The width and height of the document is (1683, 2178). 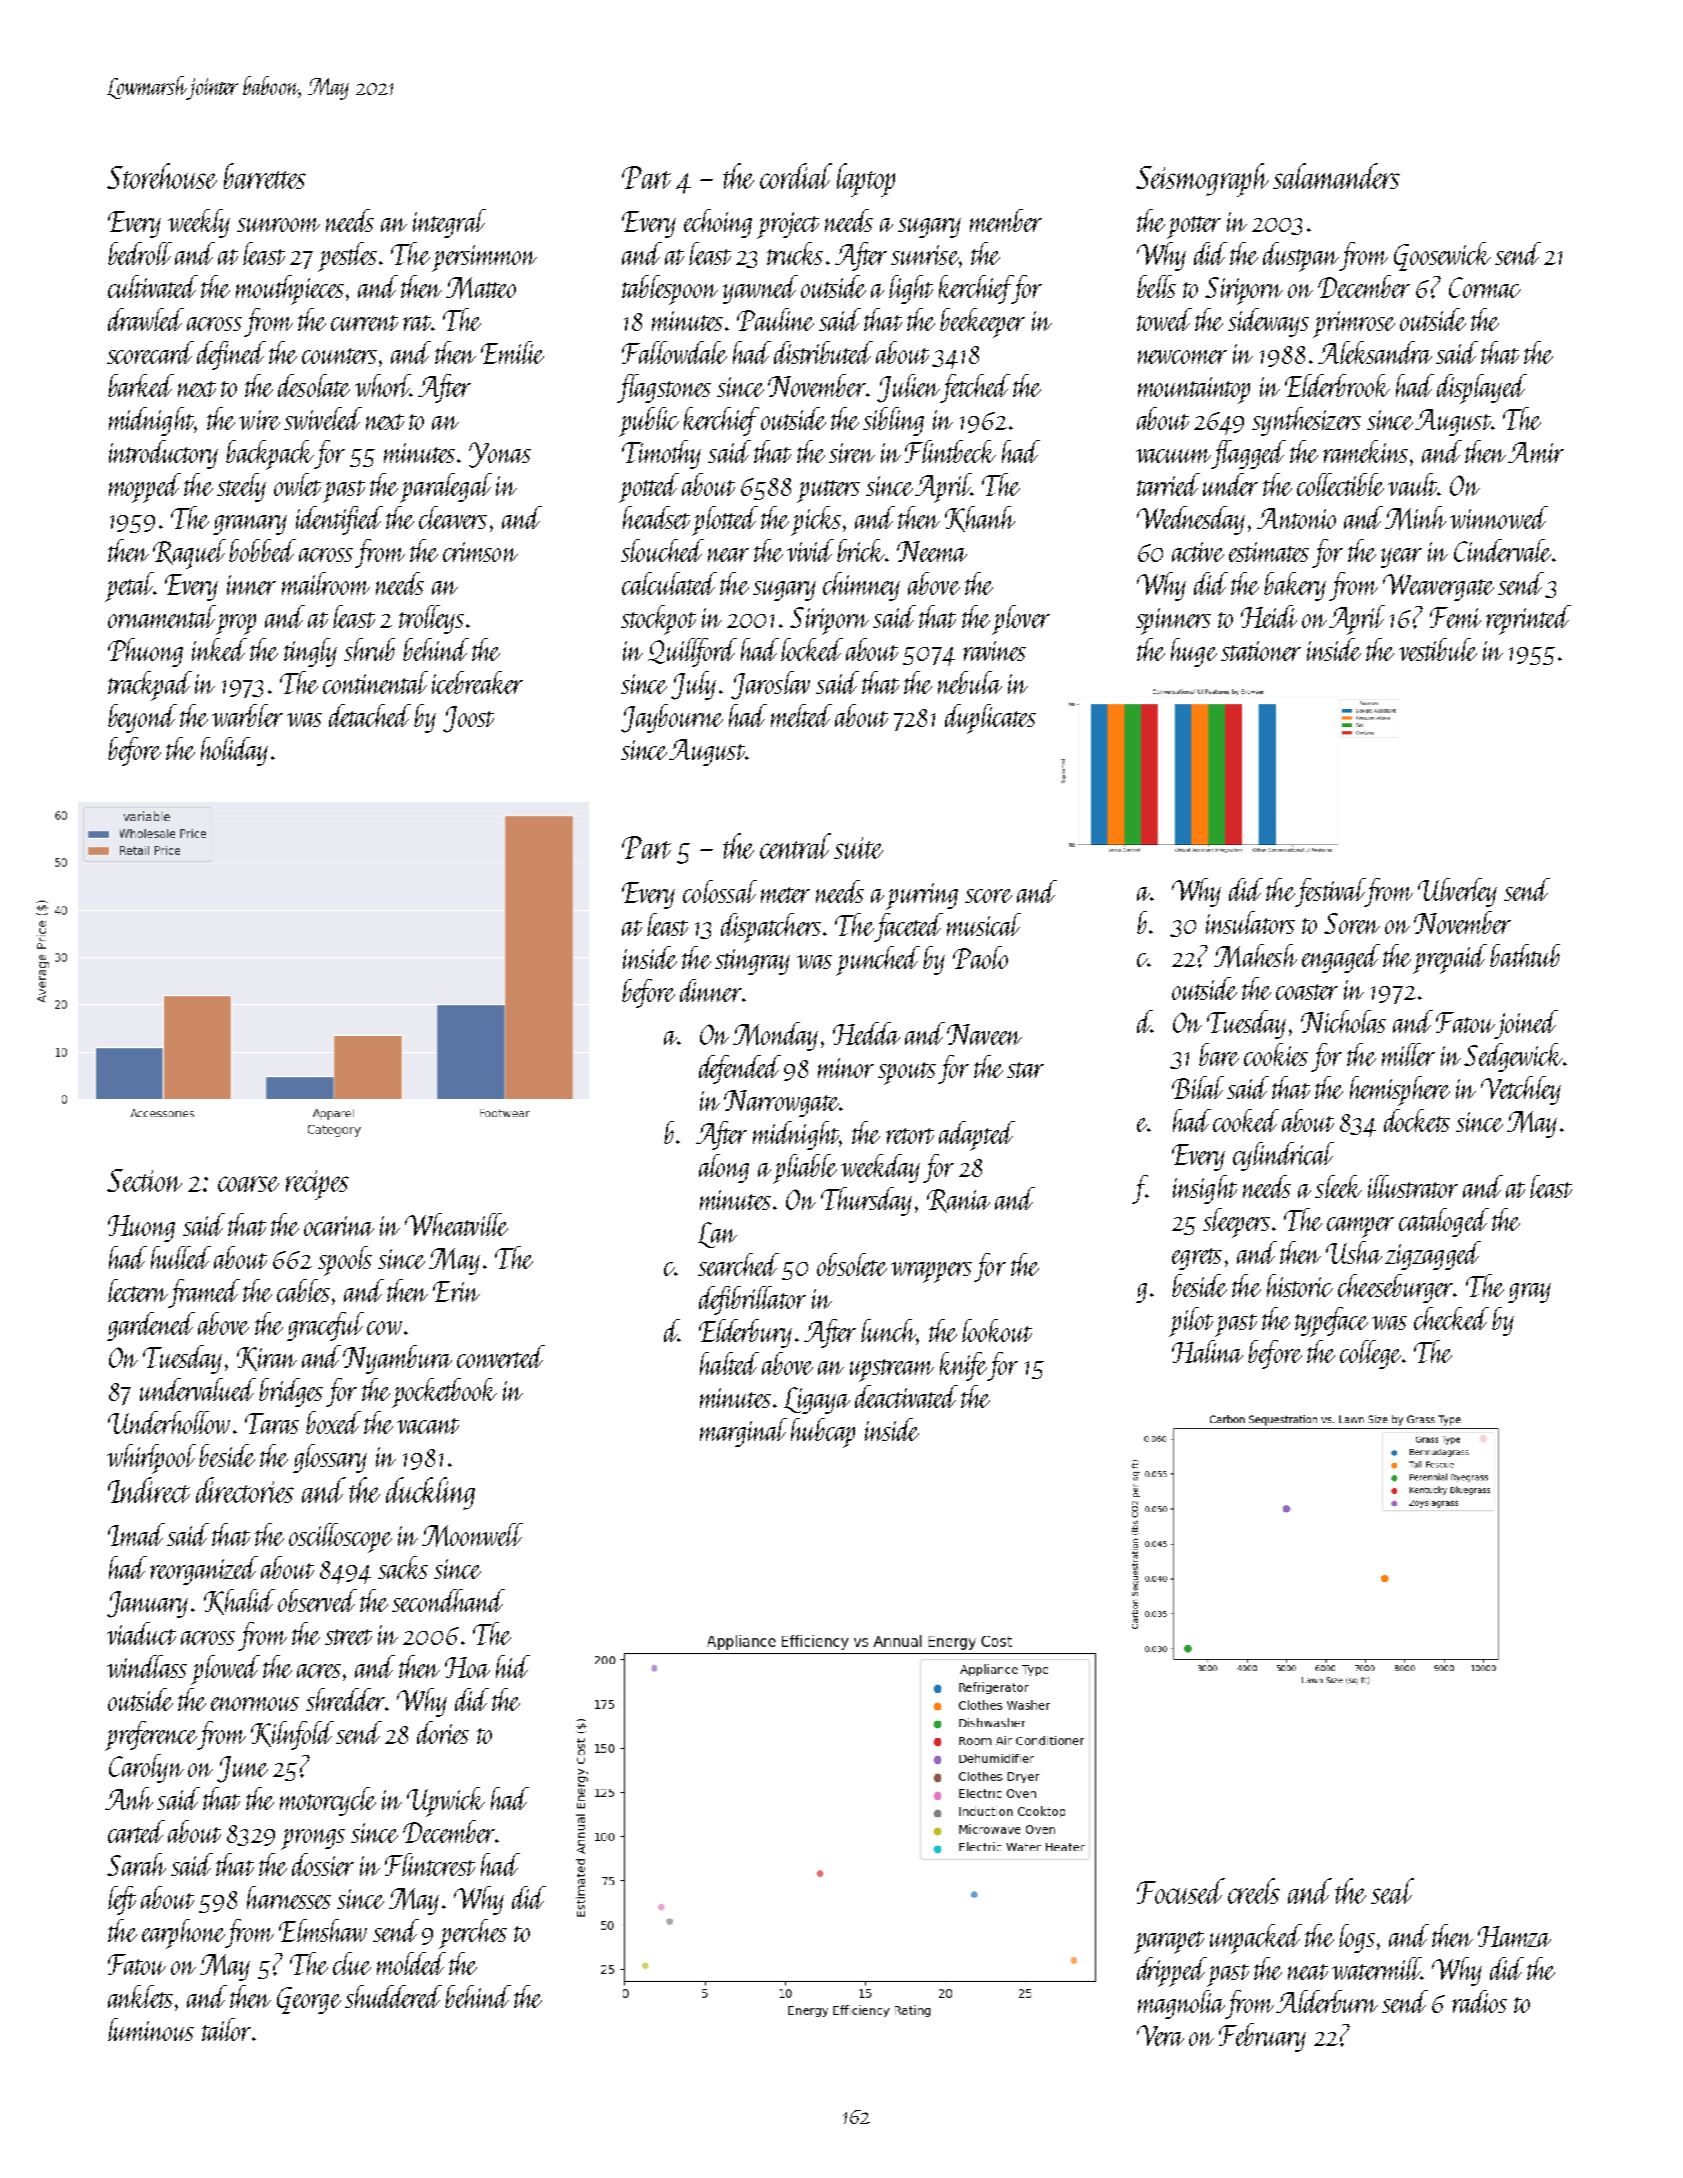 What do you see at coordinates (140, 1996) in the document?
I see `anklets` at bounding box center [140, 1996].
